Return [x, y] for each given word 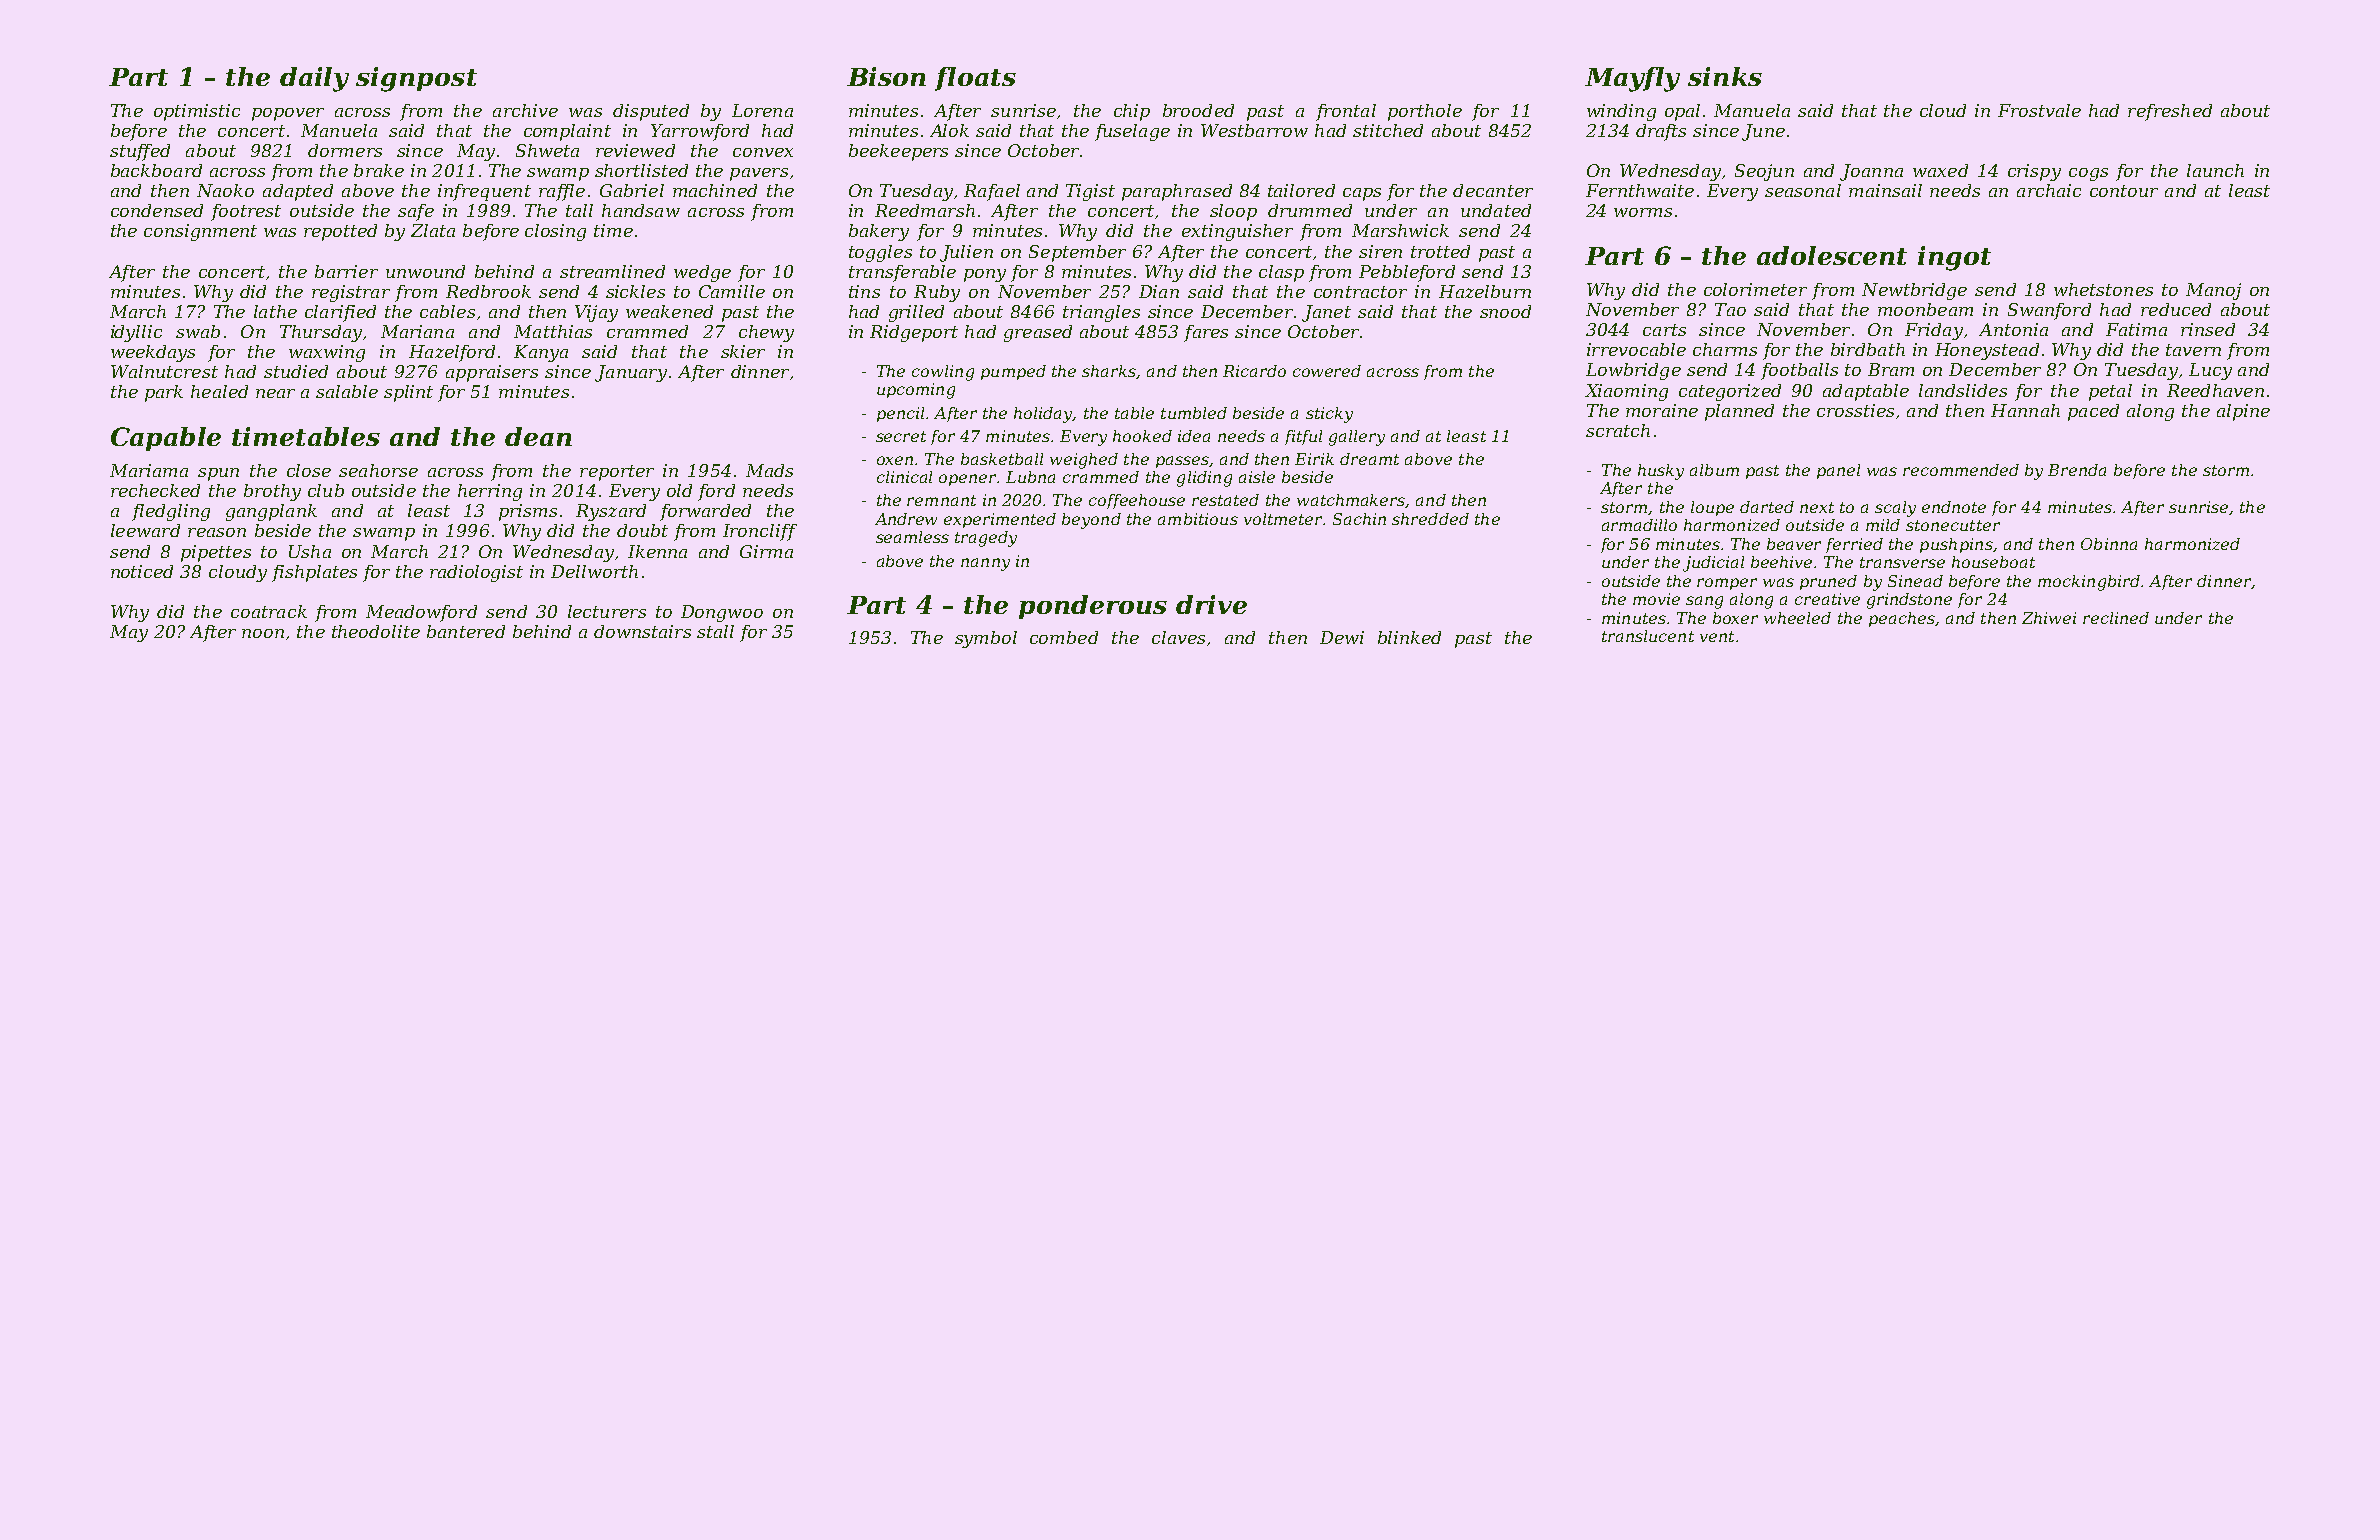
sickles [635, 291]
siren [1380, 251]
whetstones [2103, 289]
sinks [1725, 76]
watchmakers [1351, 500]
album [1714, 470]
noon [263, 633]
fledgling [171, 512]
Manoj [2213, 291]
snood [1505, 311]
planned [1739, 412]
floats [975, 79]
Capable [166, 439]
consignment [200, 232]
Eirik [1314, 459]
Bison [886, 76]
